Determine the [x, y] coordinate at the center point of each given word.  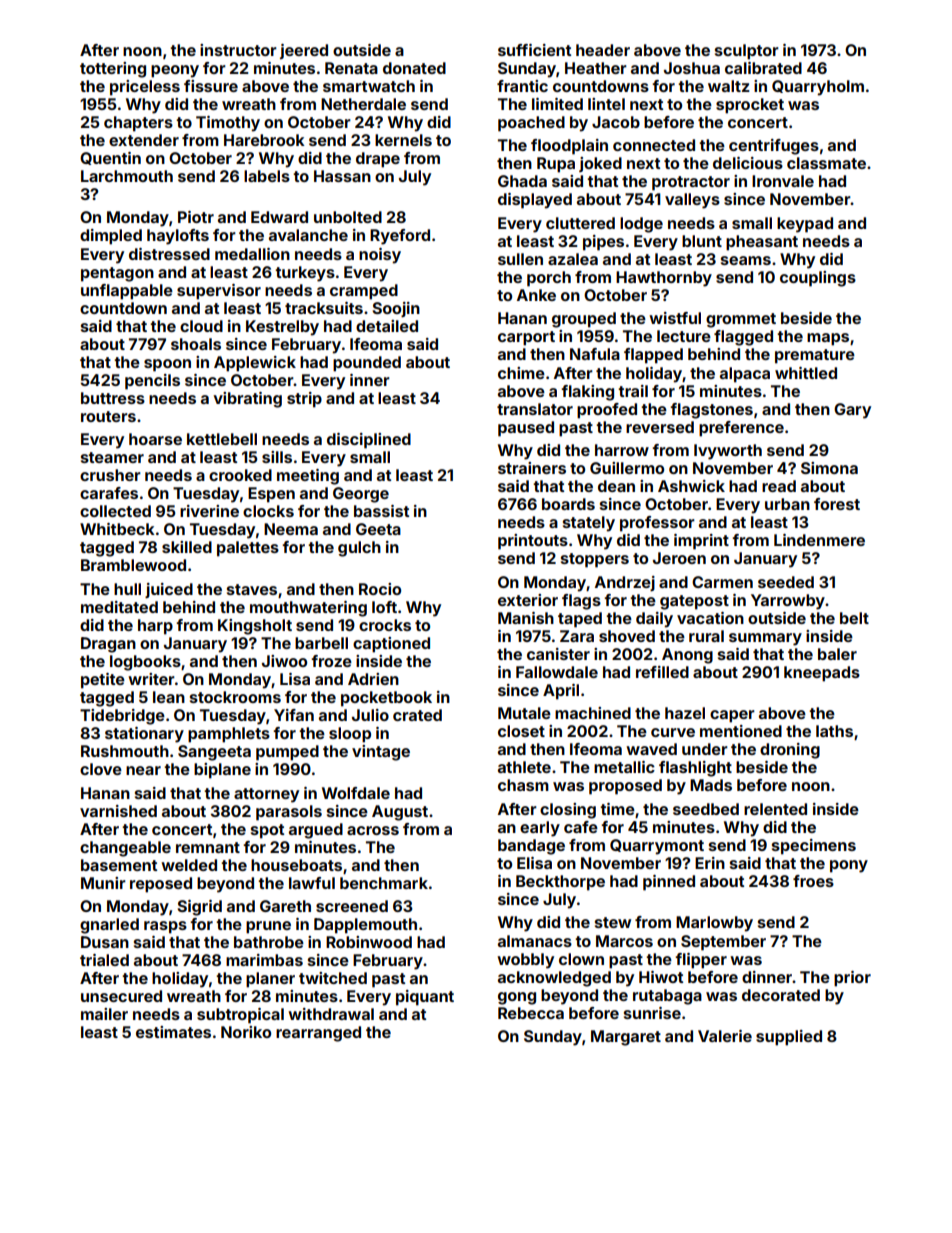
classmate [826, 163]
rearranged [318, 1034]
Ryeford [400, 237]
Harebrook [264, 140]
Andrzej [625, 583]
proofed [607, 411]
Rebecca [531, 1013]
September [723, 943]
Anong [687, 656]
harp [155, 627]
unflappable [127, 292]
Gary [852, 411]
